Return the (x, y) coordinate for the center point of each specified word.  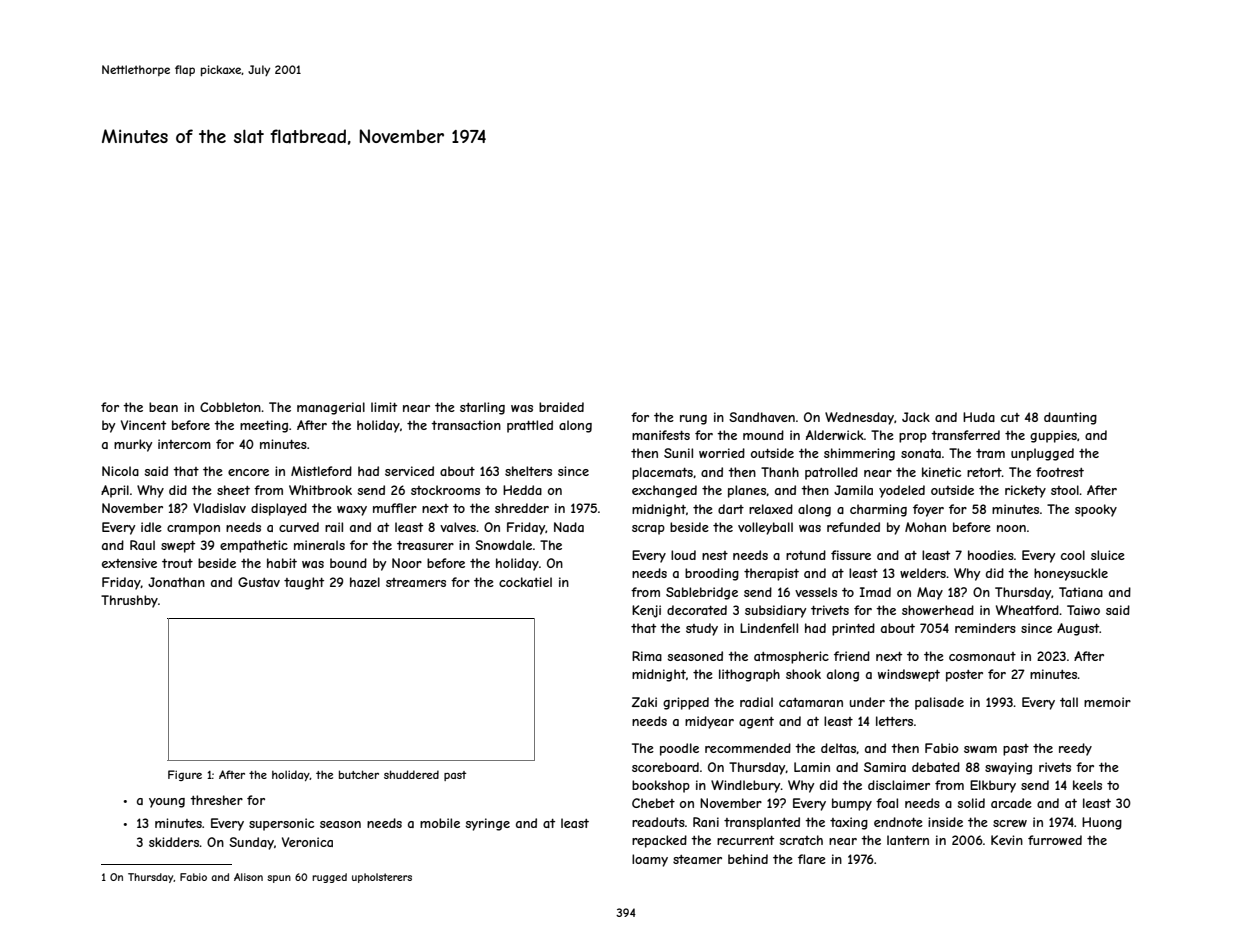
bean (163, 407)
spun (279, 879)
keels (1087, 785)
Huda (979, 417)
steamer (697, 859)
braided (561, 407)
